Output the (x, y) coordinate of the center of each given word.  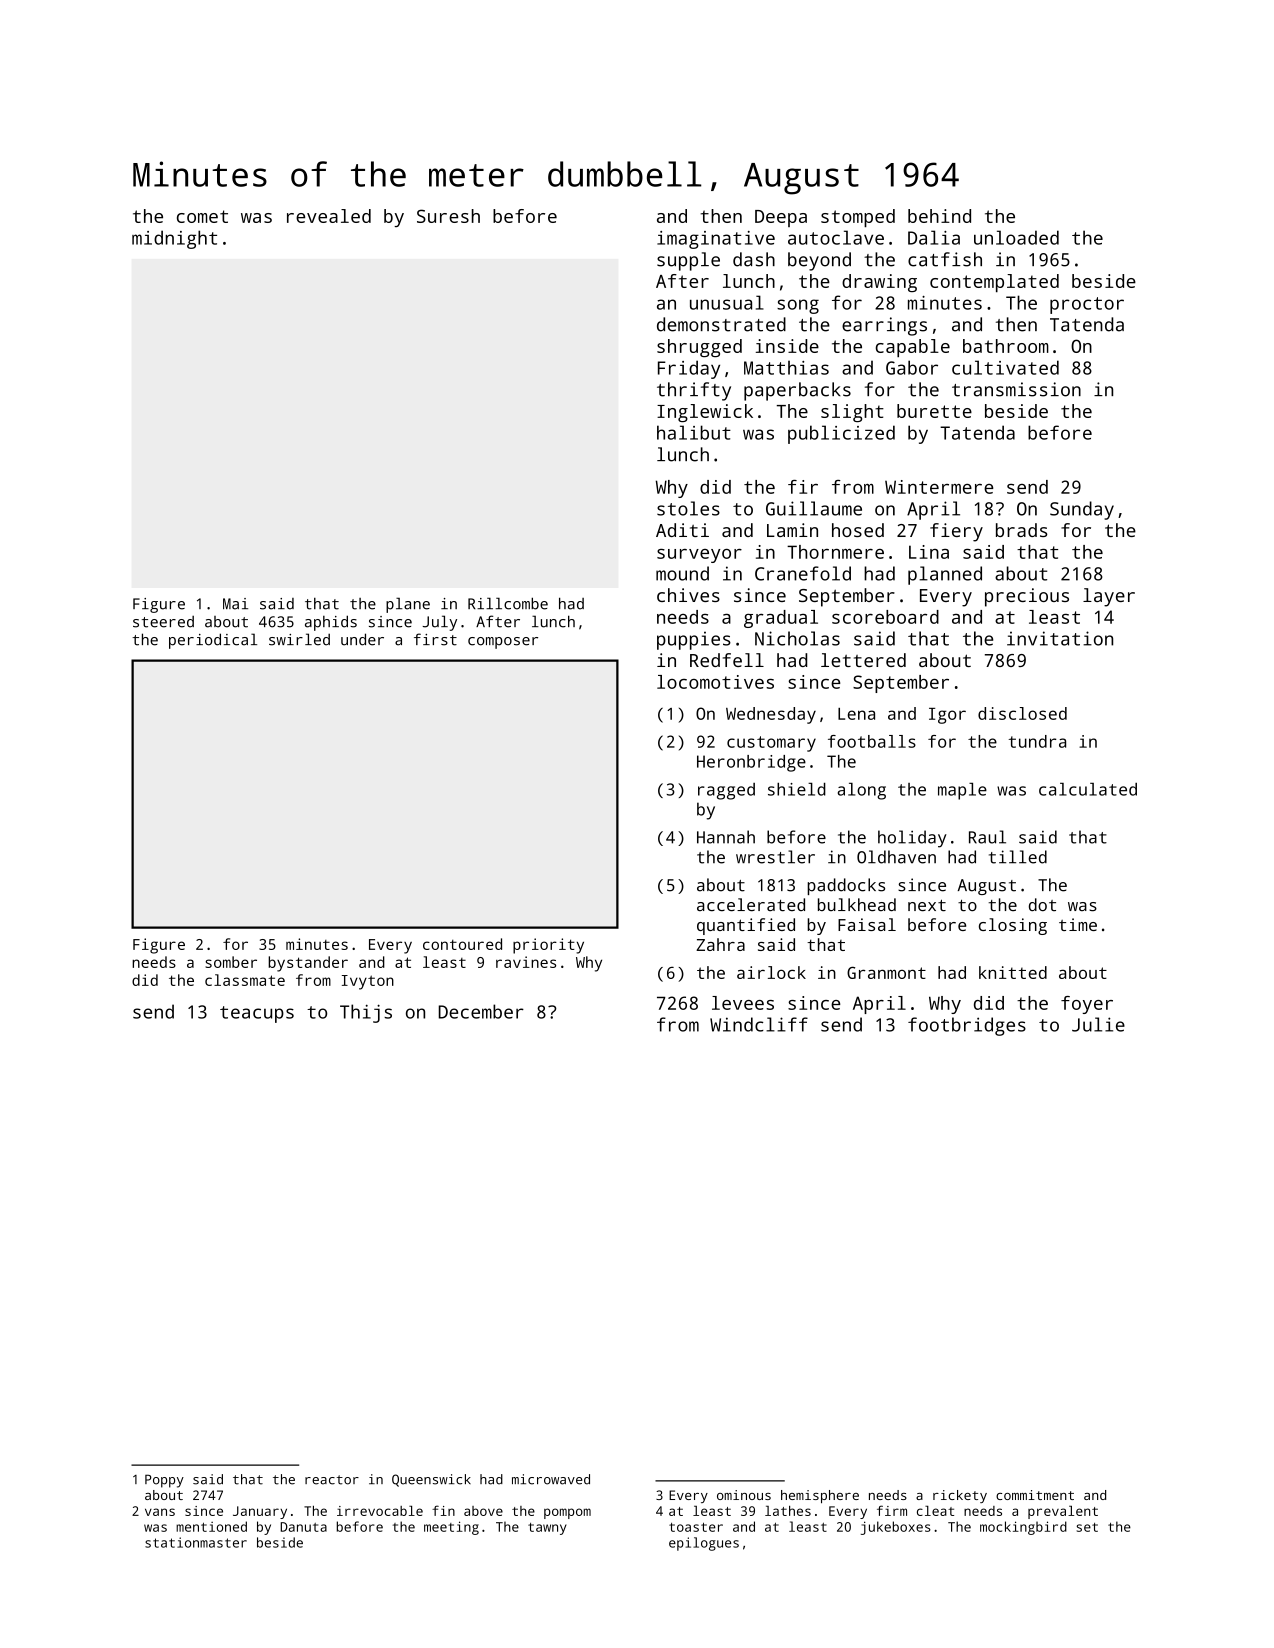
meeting (451, 1528)
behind (939, 216)
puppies (694, 640)
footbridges (967, 1026)
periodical (213, 641)
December (481, 1011)
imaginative (716, 240)
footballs (872, 741)
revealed (329, 216)
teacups (257, 1014)
